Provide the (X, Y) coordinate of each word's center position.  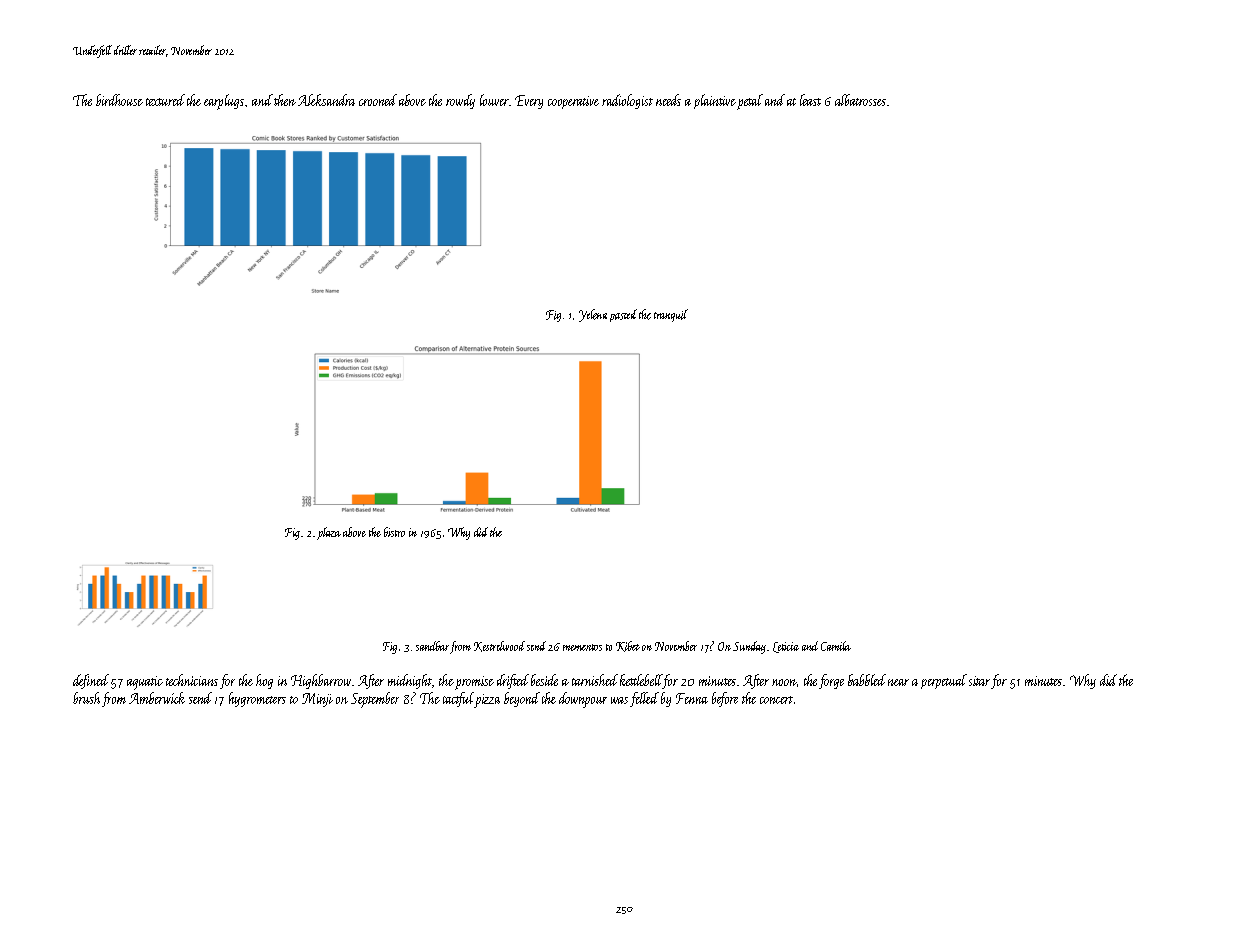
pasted (623, 315)
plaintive (715, 101)
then (285, 100)
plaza (329, 533)
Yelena (593, 315)
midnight (410, 681)
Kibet (628, 646)
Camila (836, 646)
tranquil (671, 315)
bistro (394, 532)
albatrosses (860, 100)
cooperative (573, 102)
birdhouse (119, 100)
